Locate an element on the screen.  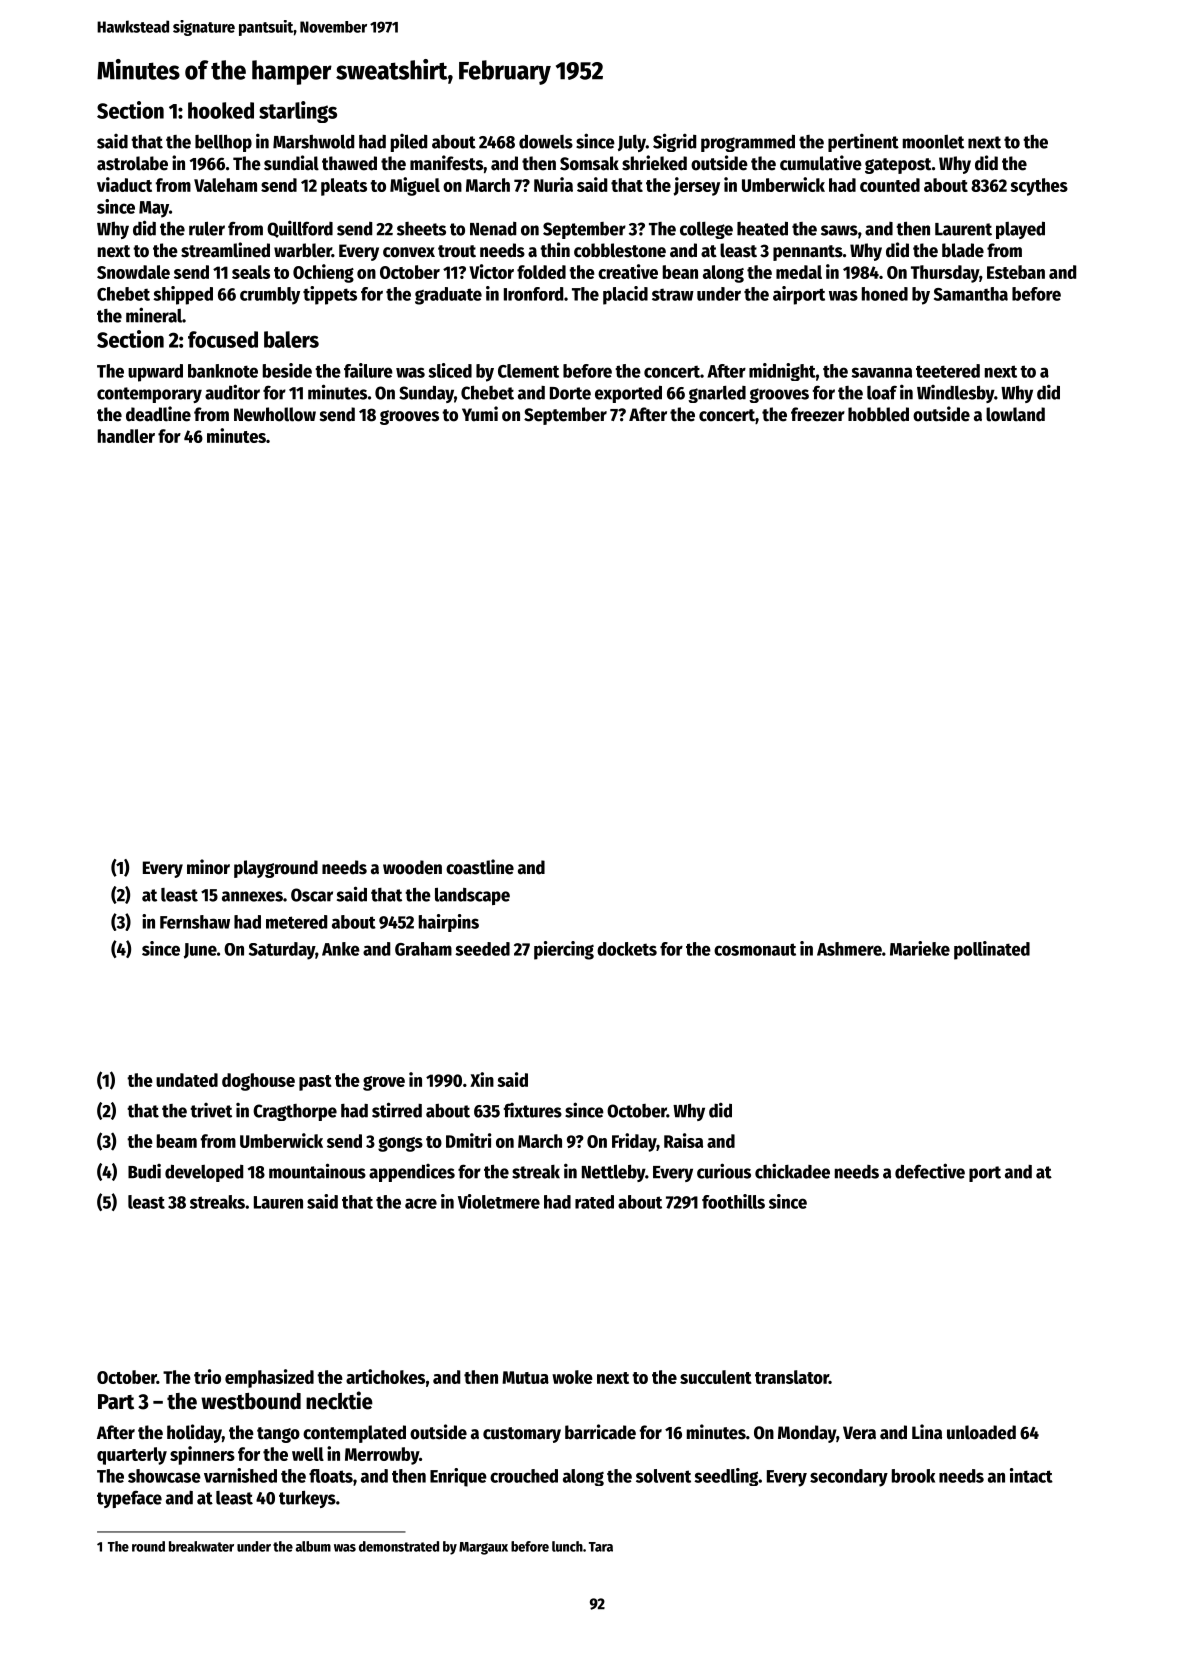
album is located at coordinates (313, 1546).
